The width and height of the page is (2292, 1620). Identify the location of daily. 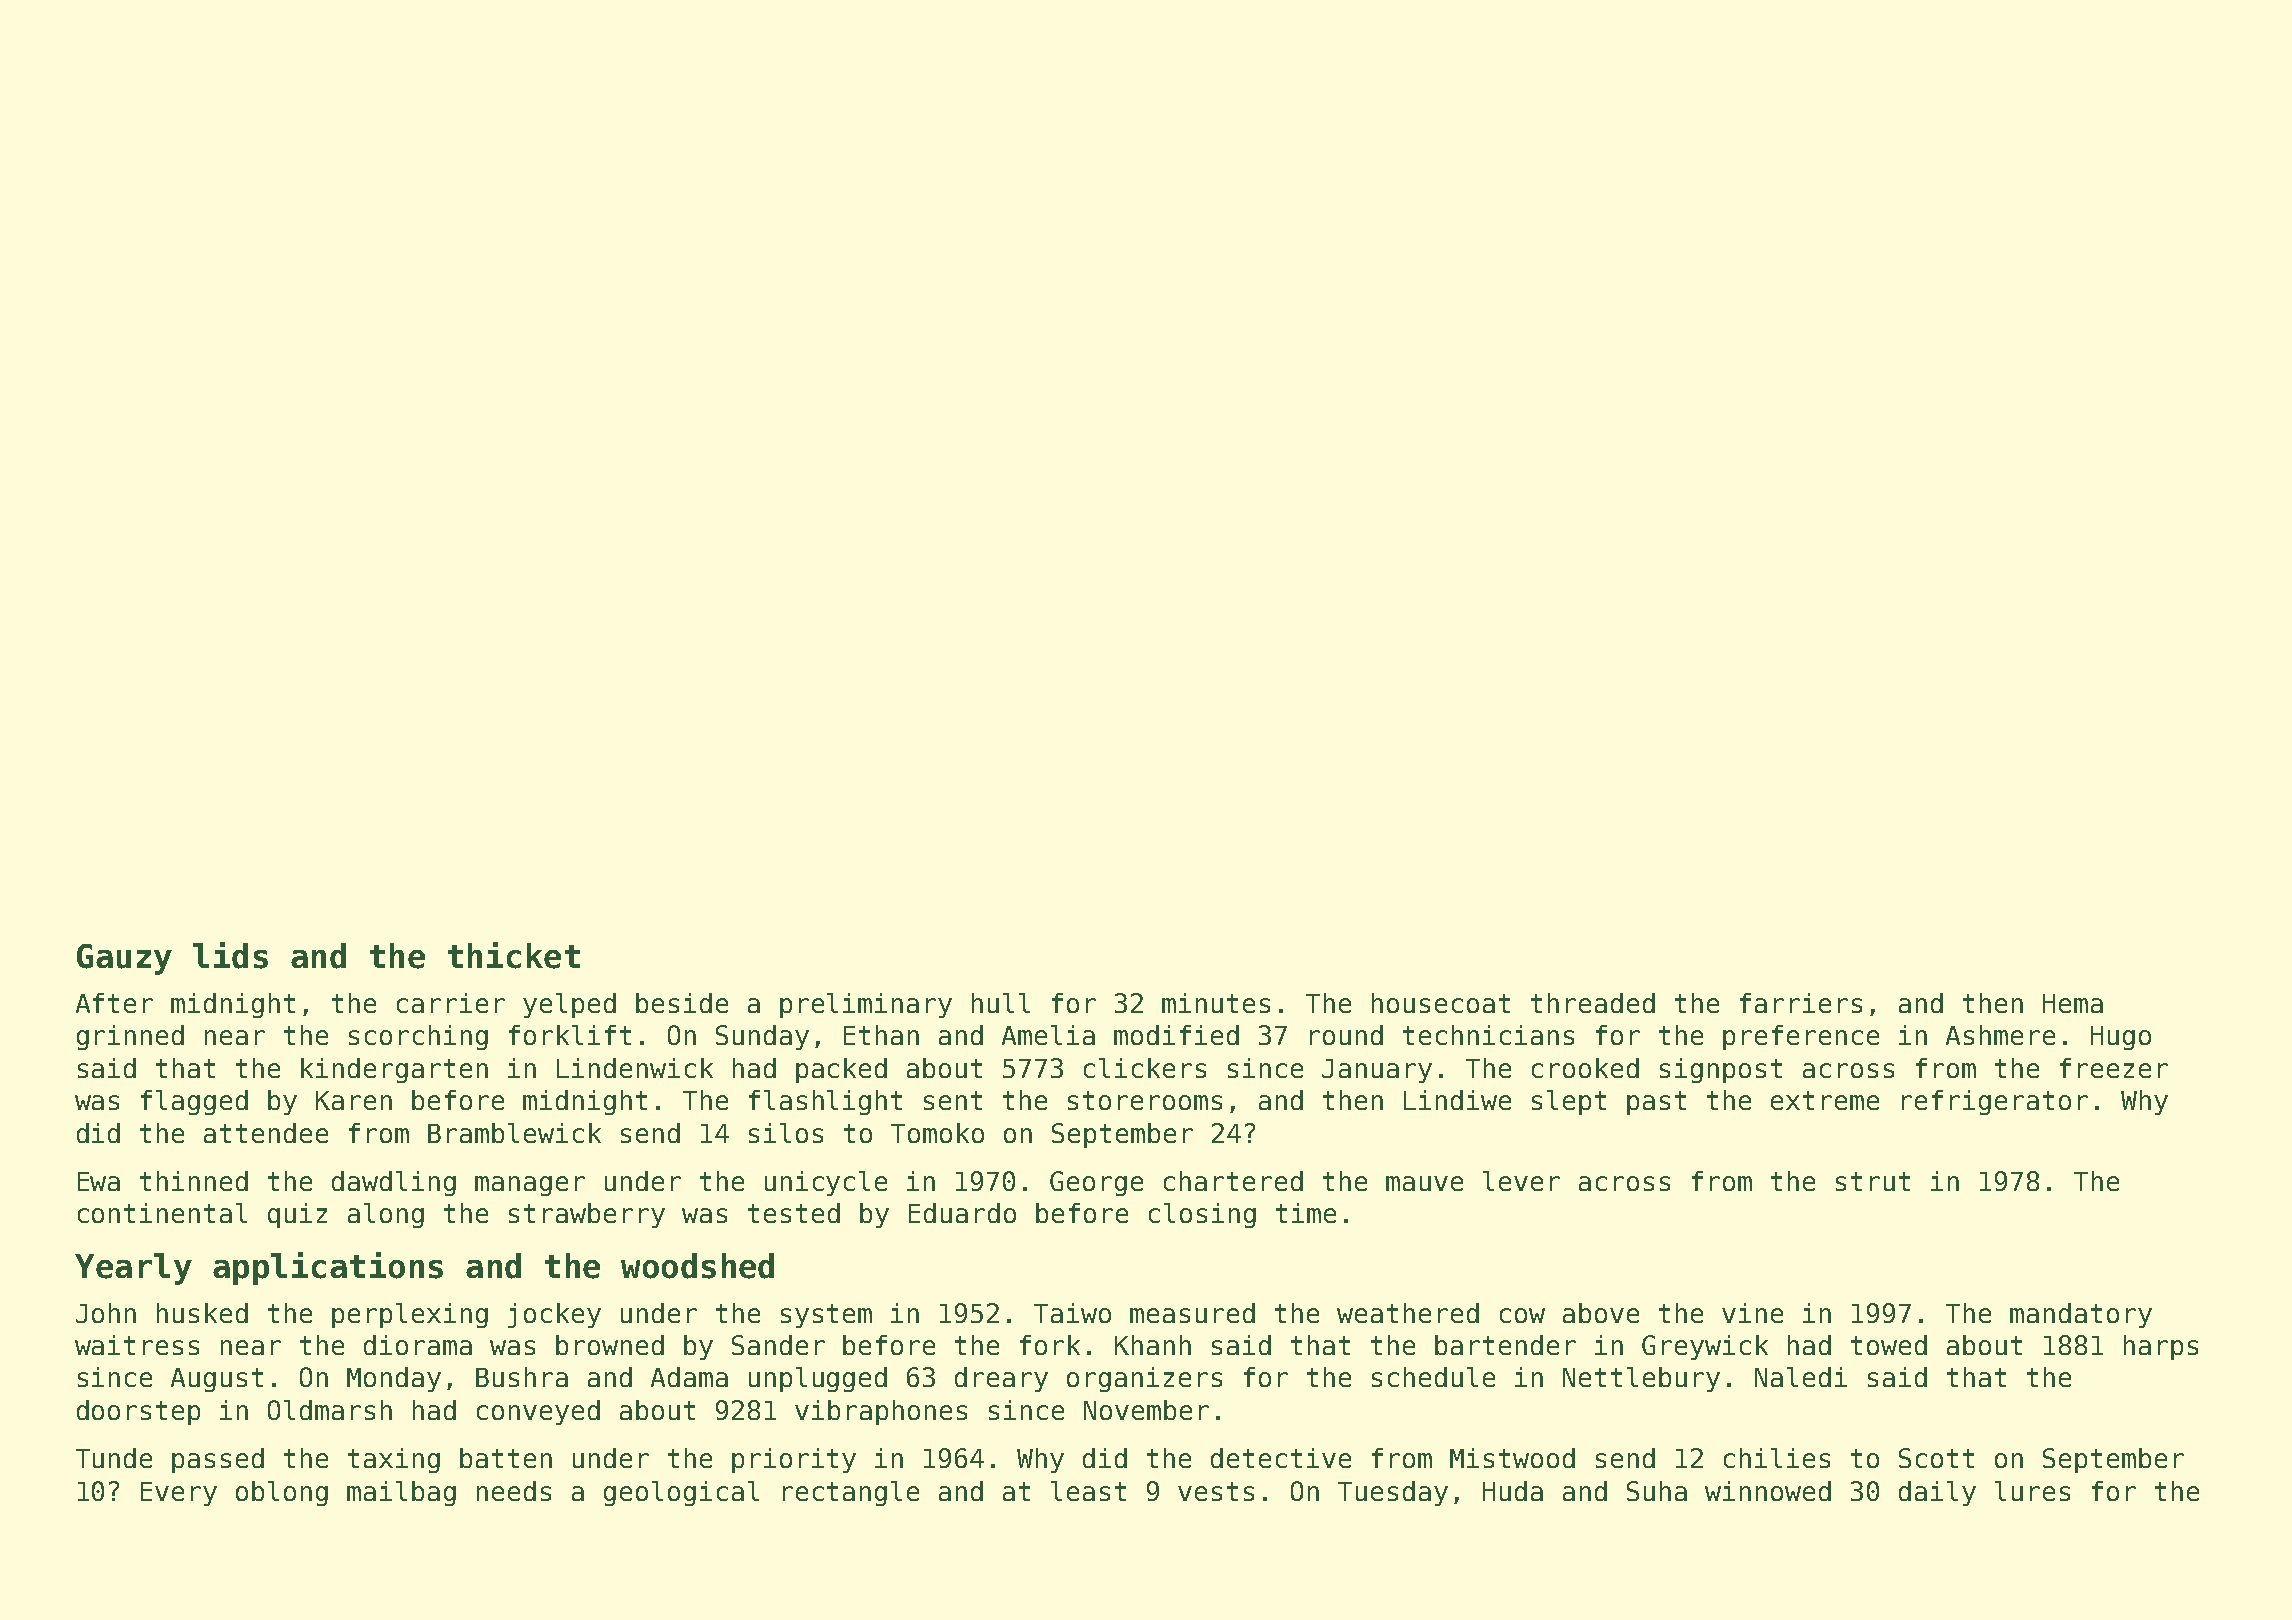
(1937, 1493).
